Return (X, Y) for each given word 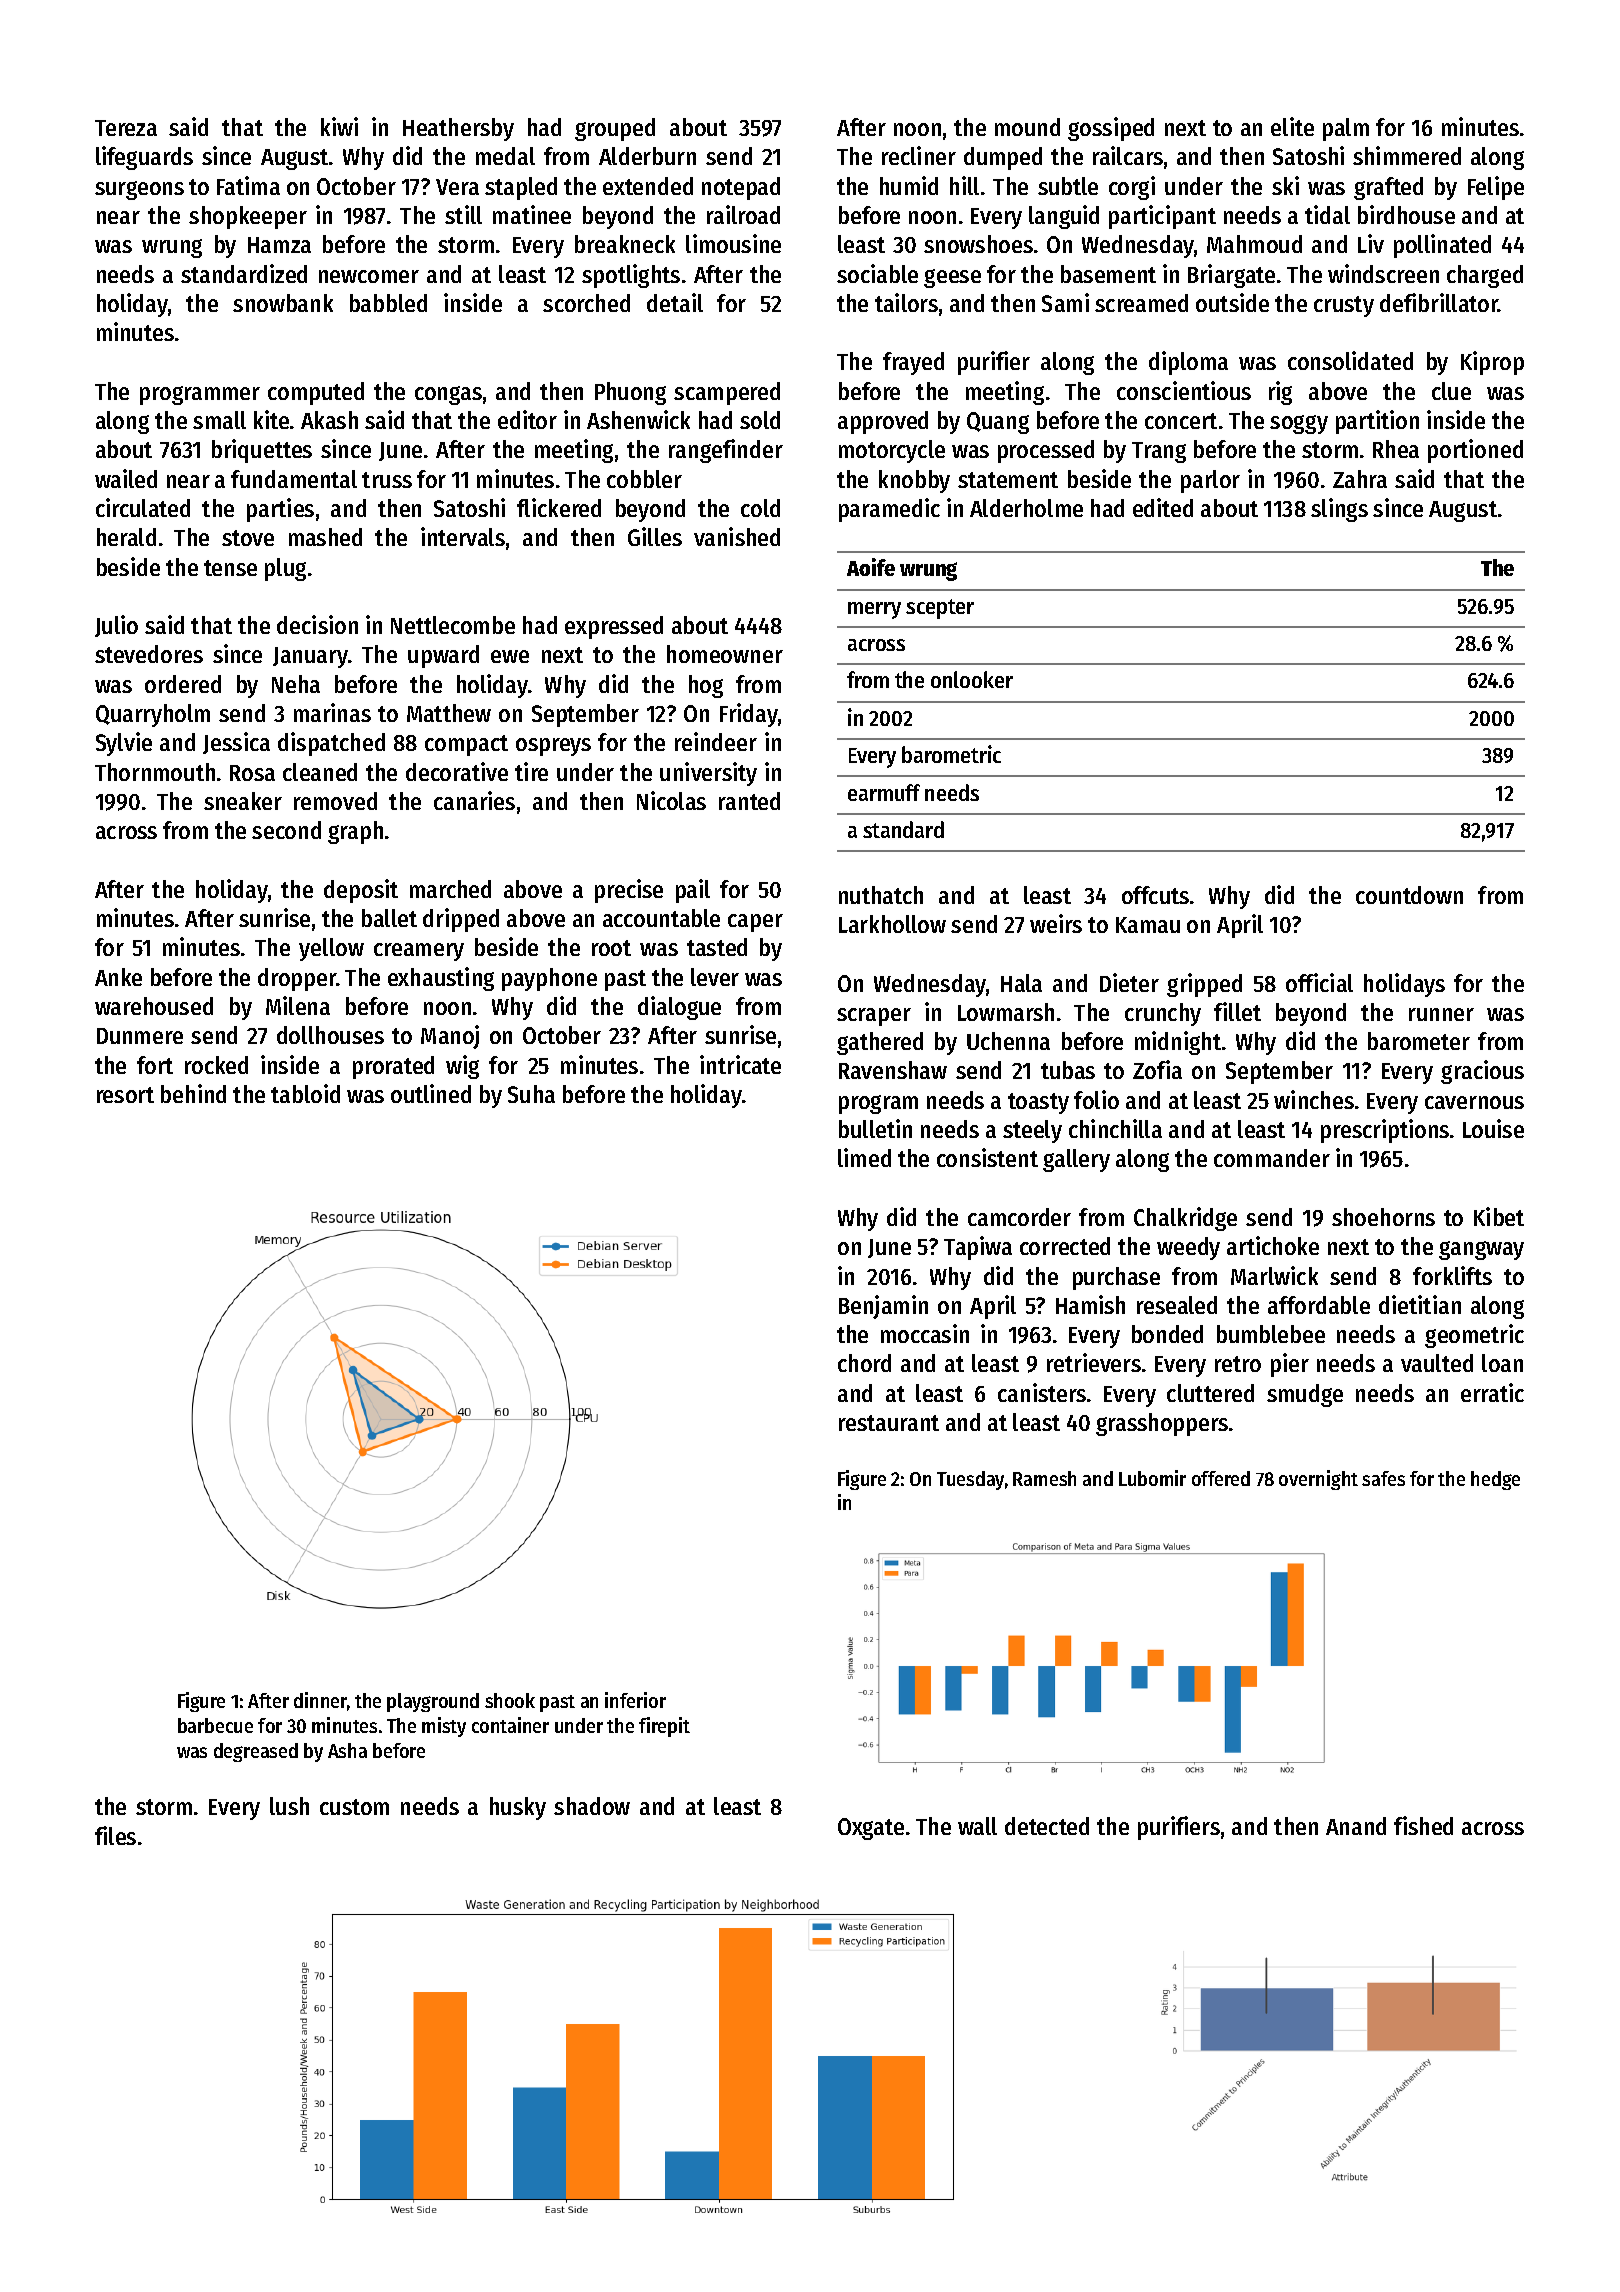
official (1319, 982)
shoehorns (1383, 1217)
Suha (531, 1094)
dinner (320, 1700)
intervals (463, 536)
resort (125, 1095)
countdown (1409, 895)
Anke (118, 977)
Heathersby (458, 129)
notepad (741, 188)
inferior (635, 1700)
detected (1047, 1826)
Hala (1021, 983)
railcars (1128, 155)
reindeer (716, 741)
